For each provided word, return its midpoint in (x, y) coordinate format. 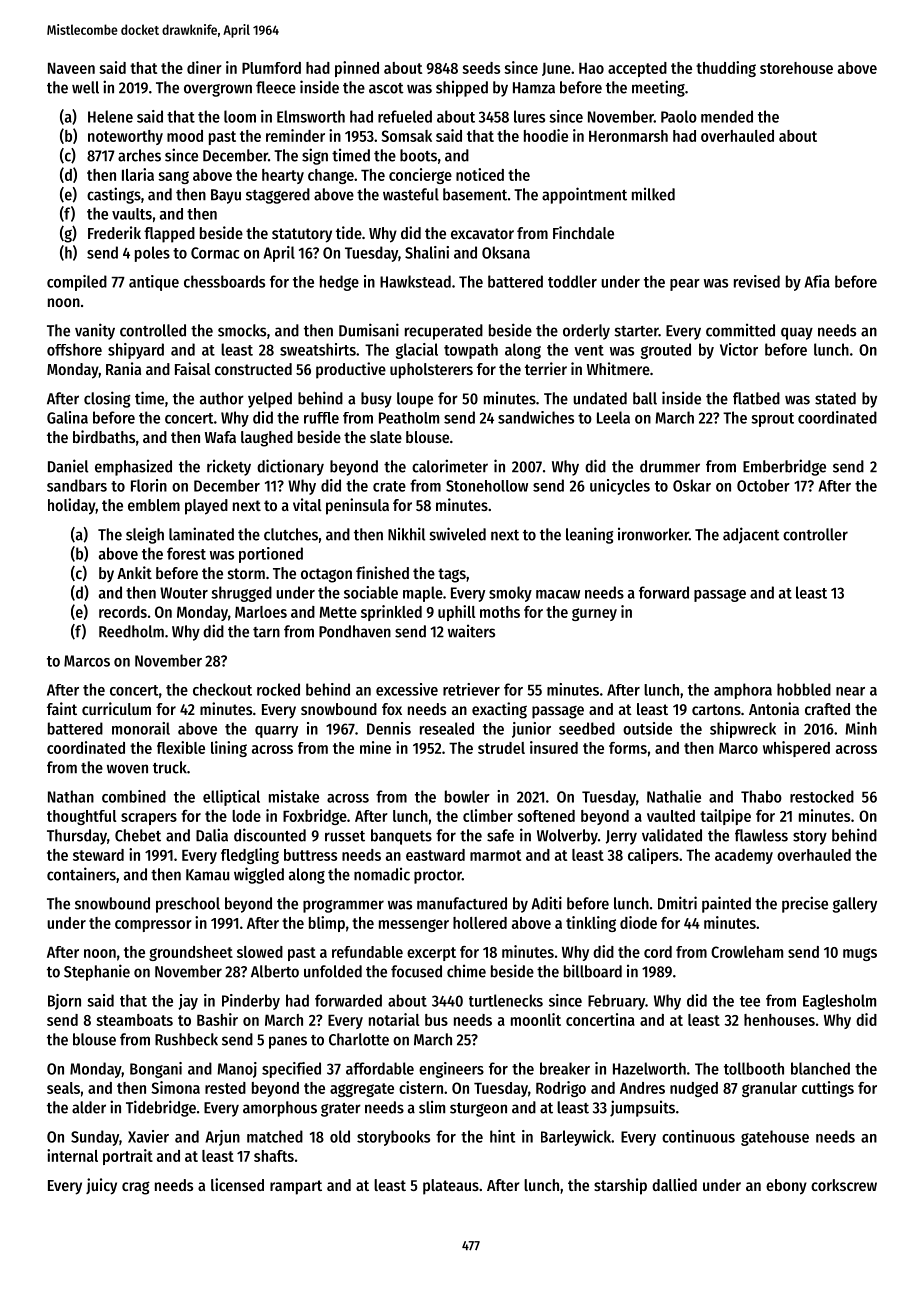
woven (127, 769)
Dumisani (369, 330)
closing (107, 399)
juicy (101, 1186)
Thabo (761, 796)
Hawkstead (415, 281)
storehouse (796, 68)
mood (185, 136)
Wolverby (567, 837)
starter (637, 331)
